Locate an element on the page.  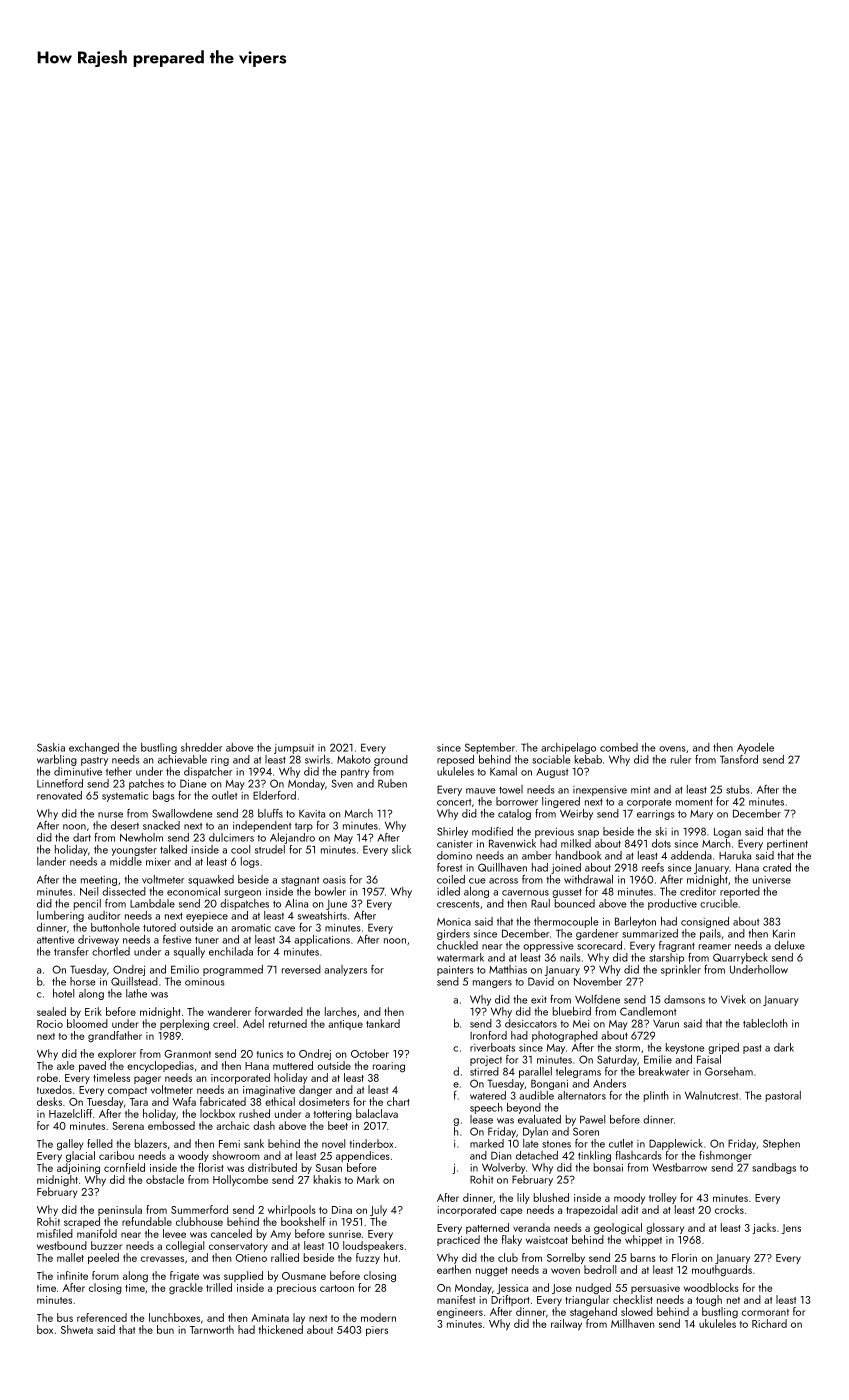
Walnutcrest is located at coordinates (711, 1095).
